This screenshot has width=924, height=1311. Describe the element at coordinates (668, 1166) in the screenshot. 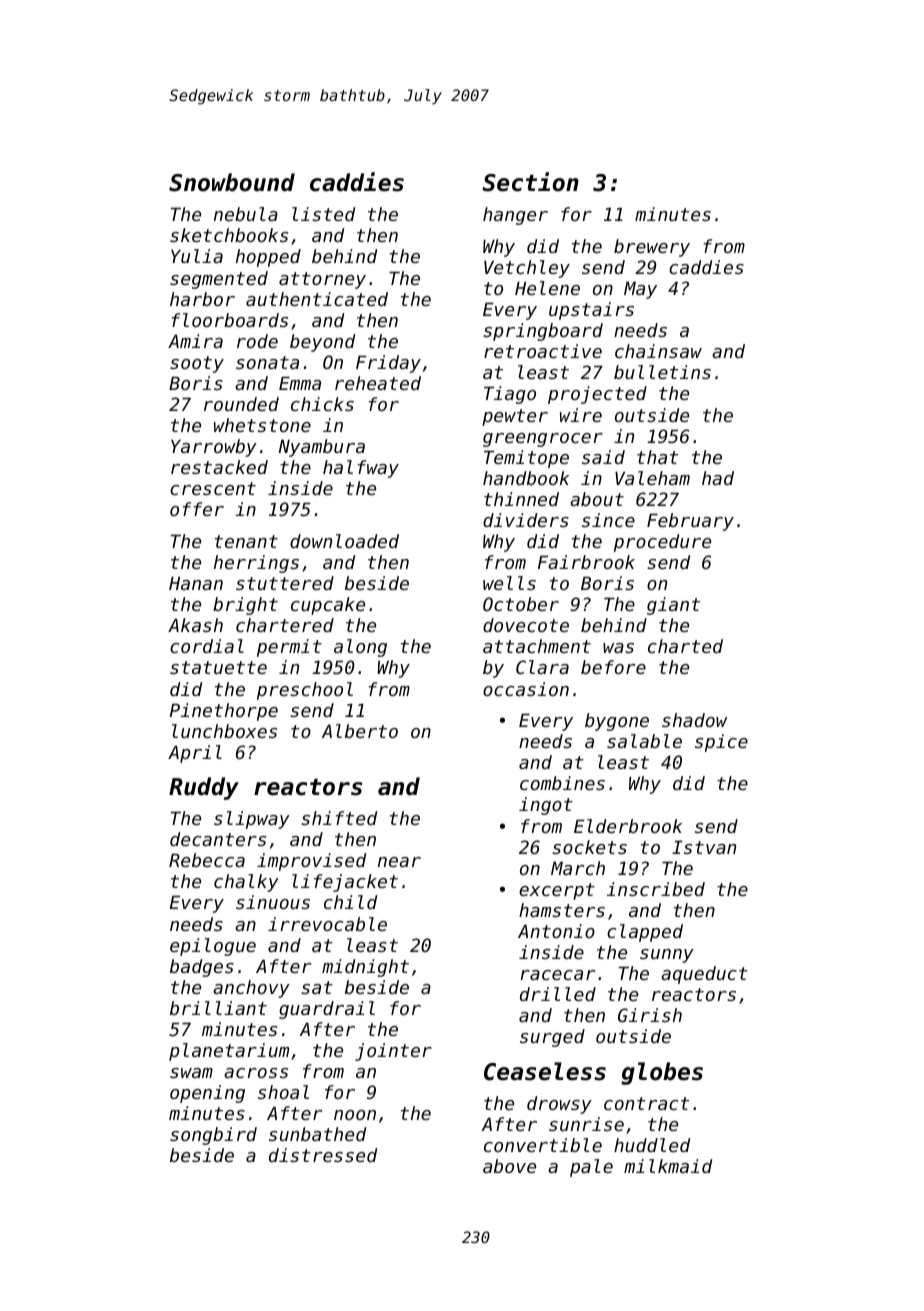

I see `milkmaid` at that location.
